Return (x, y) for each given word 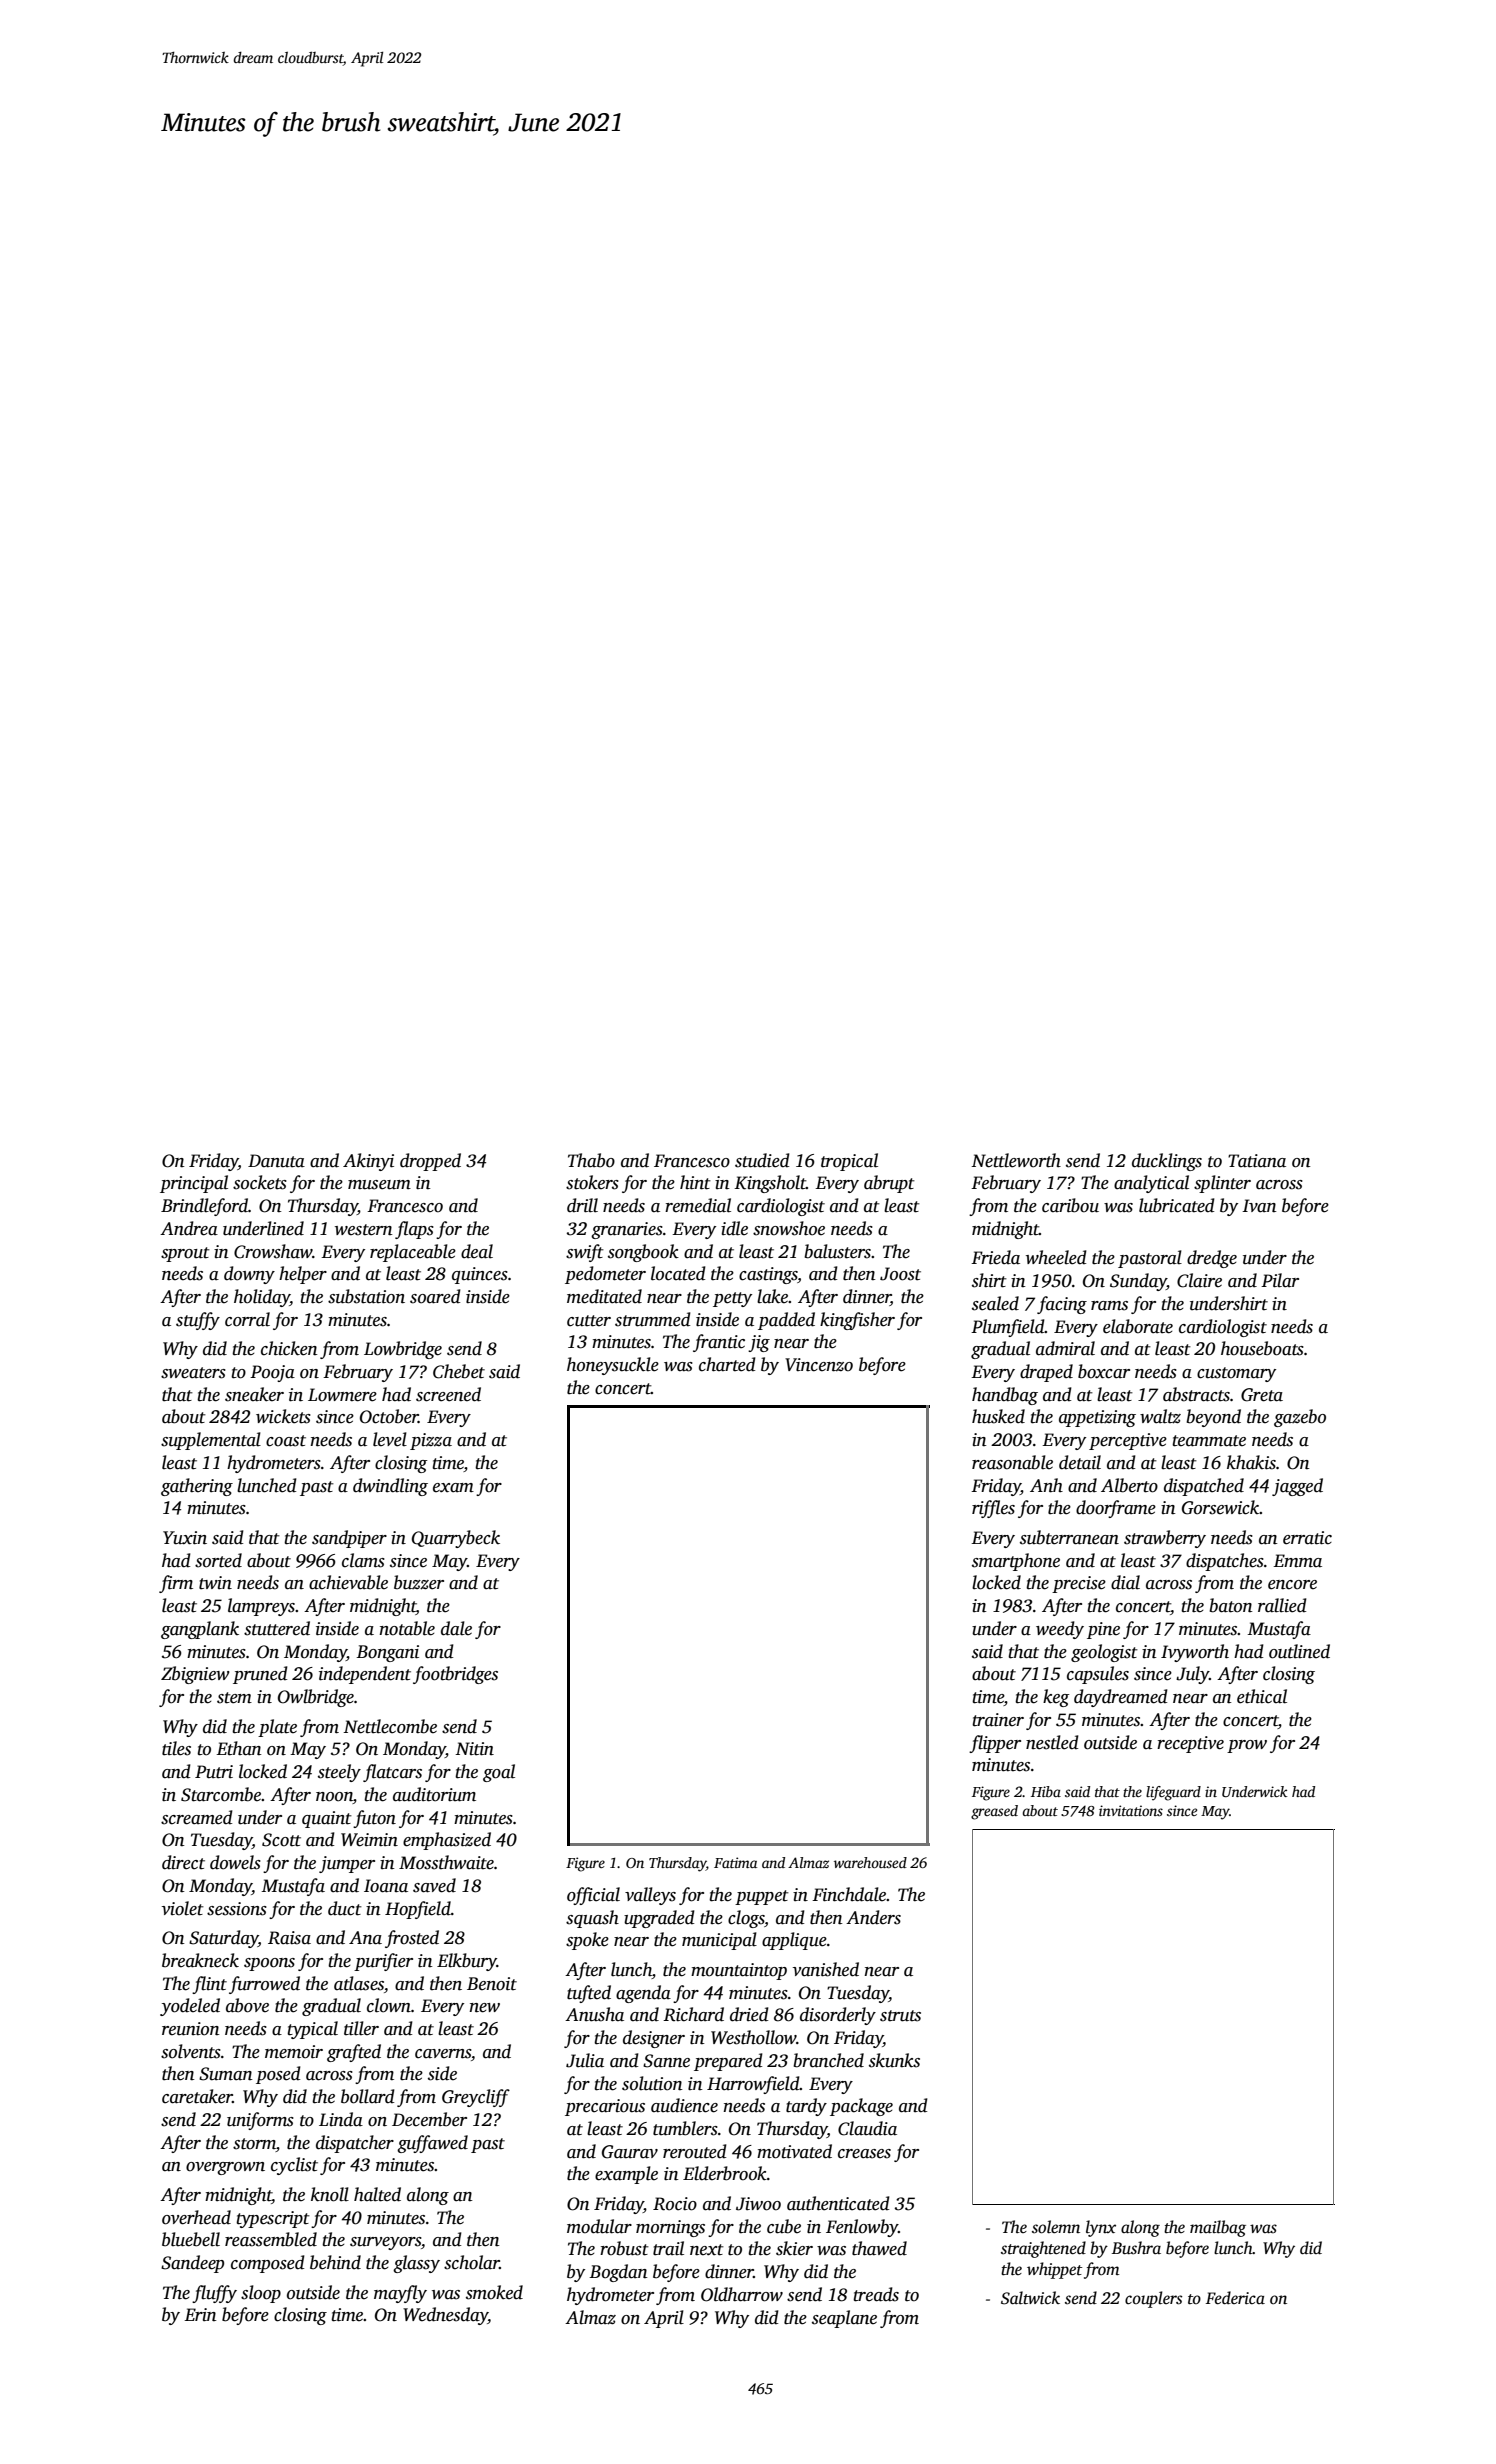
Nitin (474, 1749)
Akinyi (368, 1162)
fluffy (214, 2294)
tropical (849, 1162)
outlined (1299, 1651)
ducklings (1167, 1162)
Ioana (386, 1886)
